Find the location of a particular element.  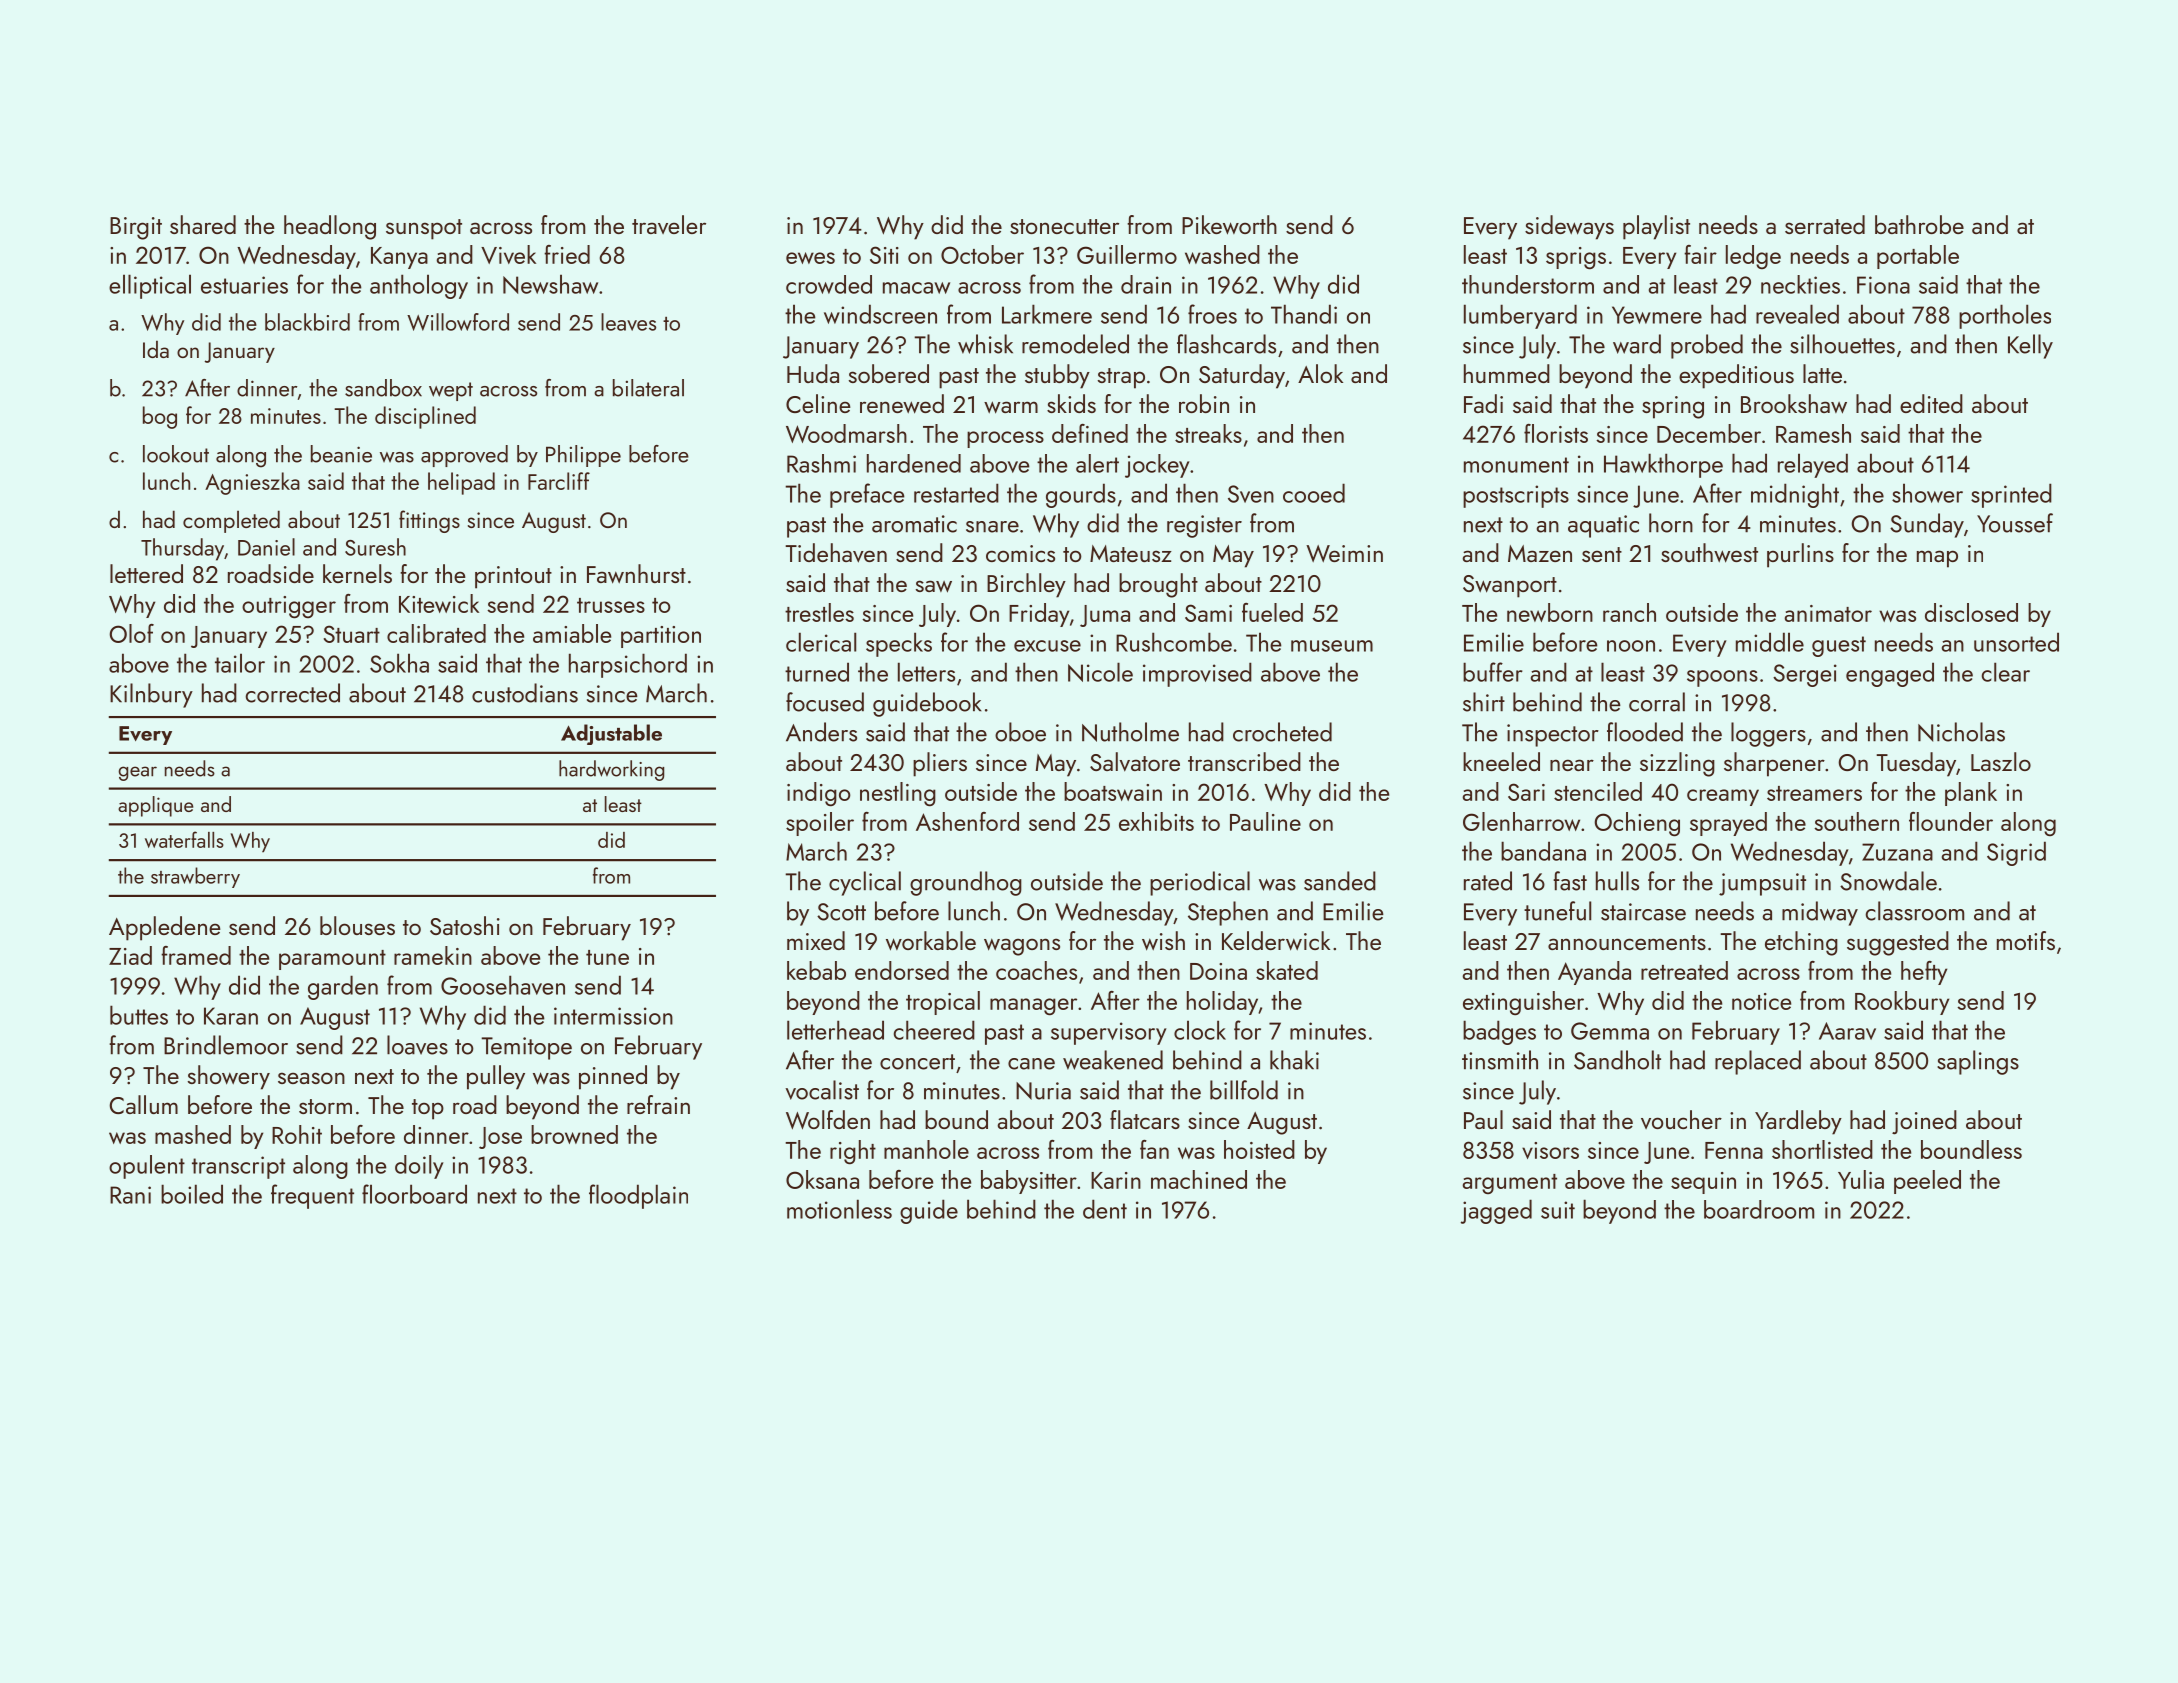

jagged is located at coordinates (1496, 1211).
